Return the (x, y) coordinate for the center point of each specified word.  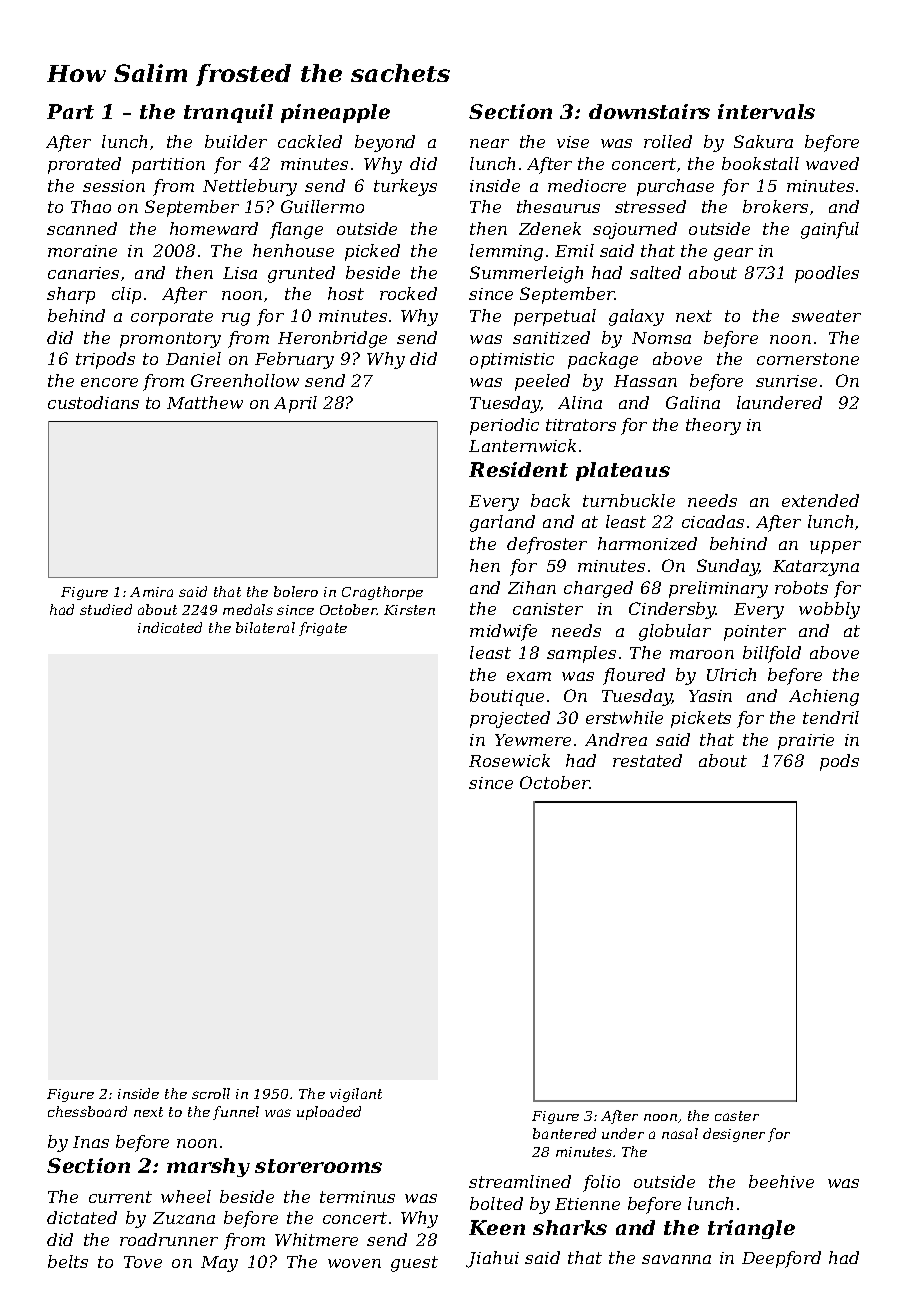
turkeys (405, 187)
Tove (143, 1262)
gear (733, 254)
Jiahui (492, 1259)
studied (106, 609)
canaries (83, 273)
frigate (323, 629)
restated (647, 760)
